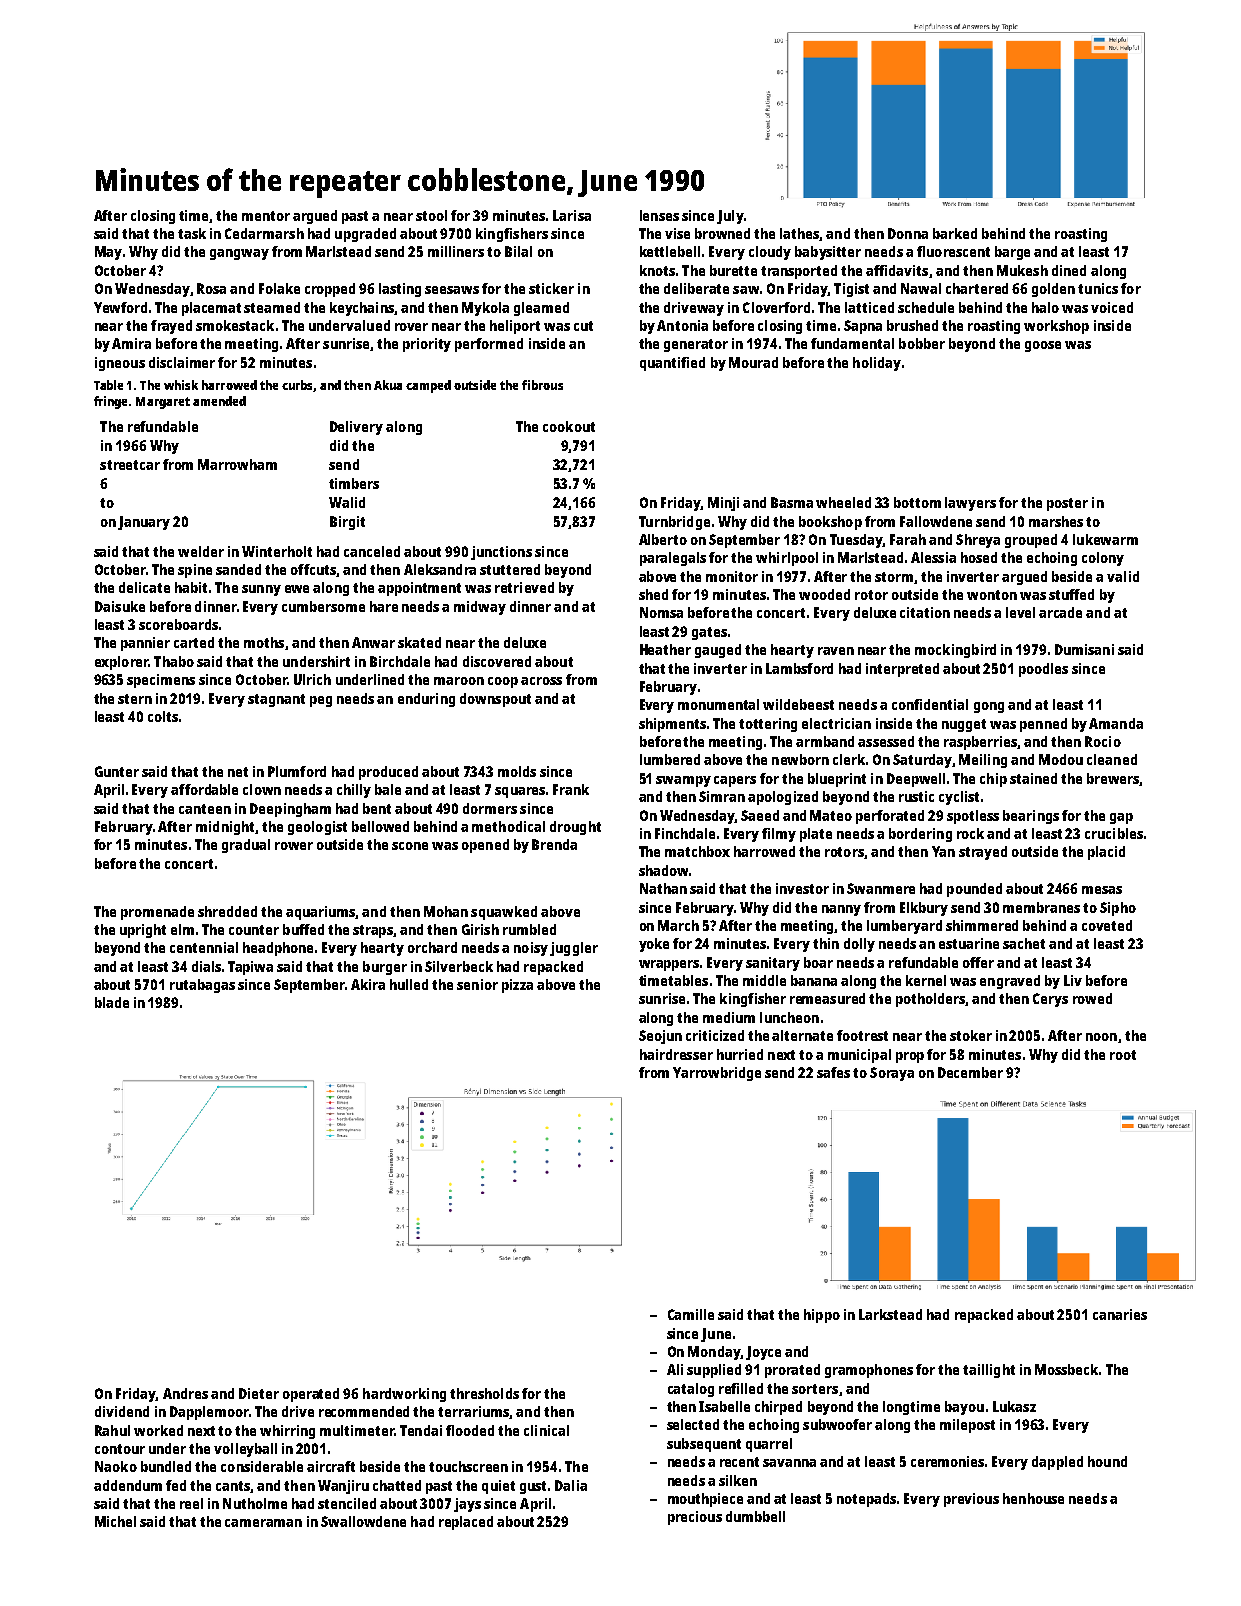 This page has width=1241, height=1606. Describe the element at coordinates (654, 945) in the page. I see `yoke` at that location.
